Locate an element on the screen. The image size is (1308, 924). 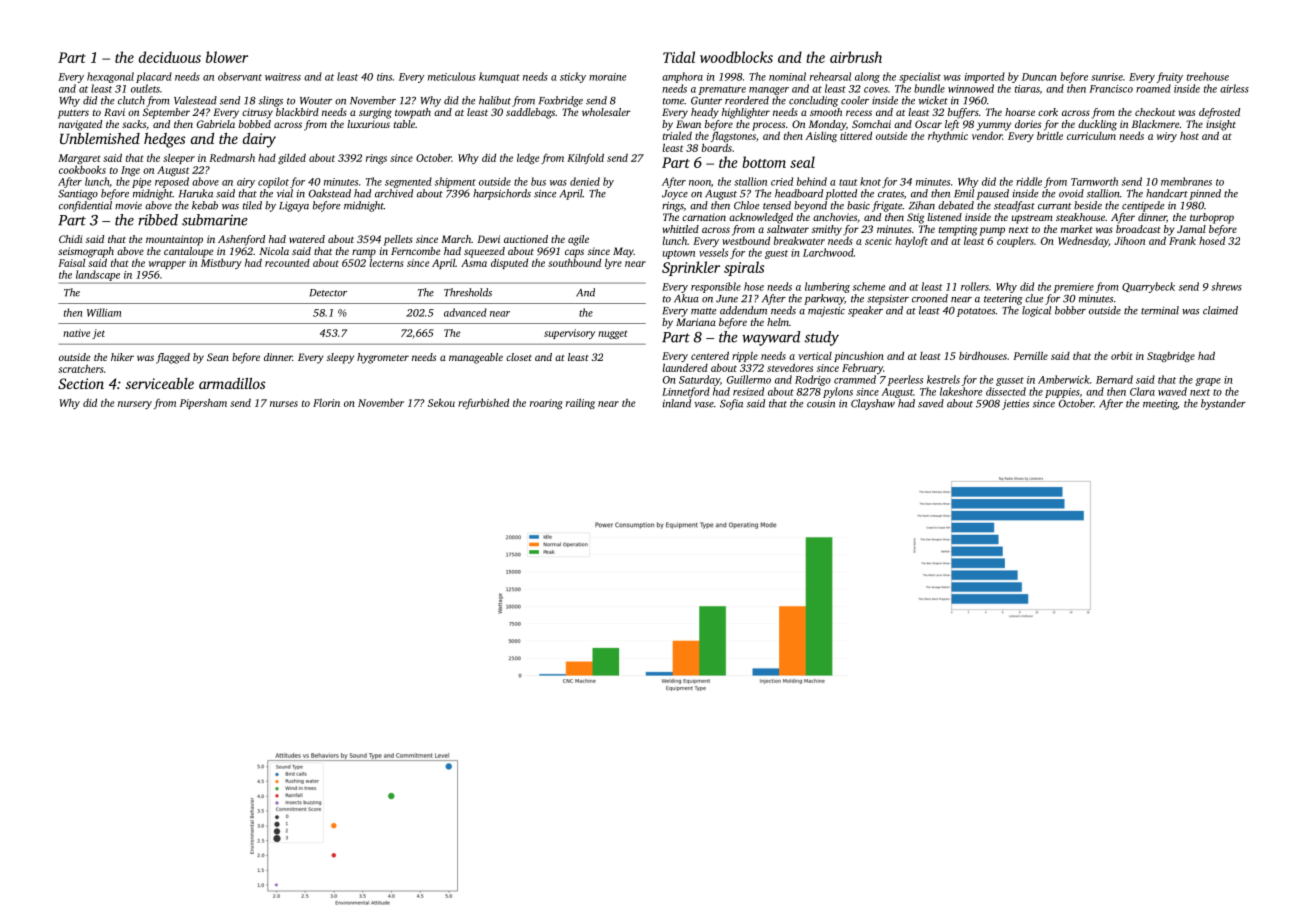
orbit is located at coordinates (1122, 355).
